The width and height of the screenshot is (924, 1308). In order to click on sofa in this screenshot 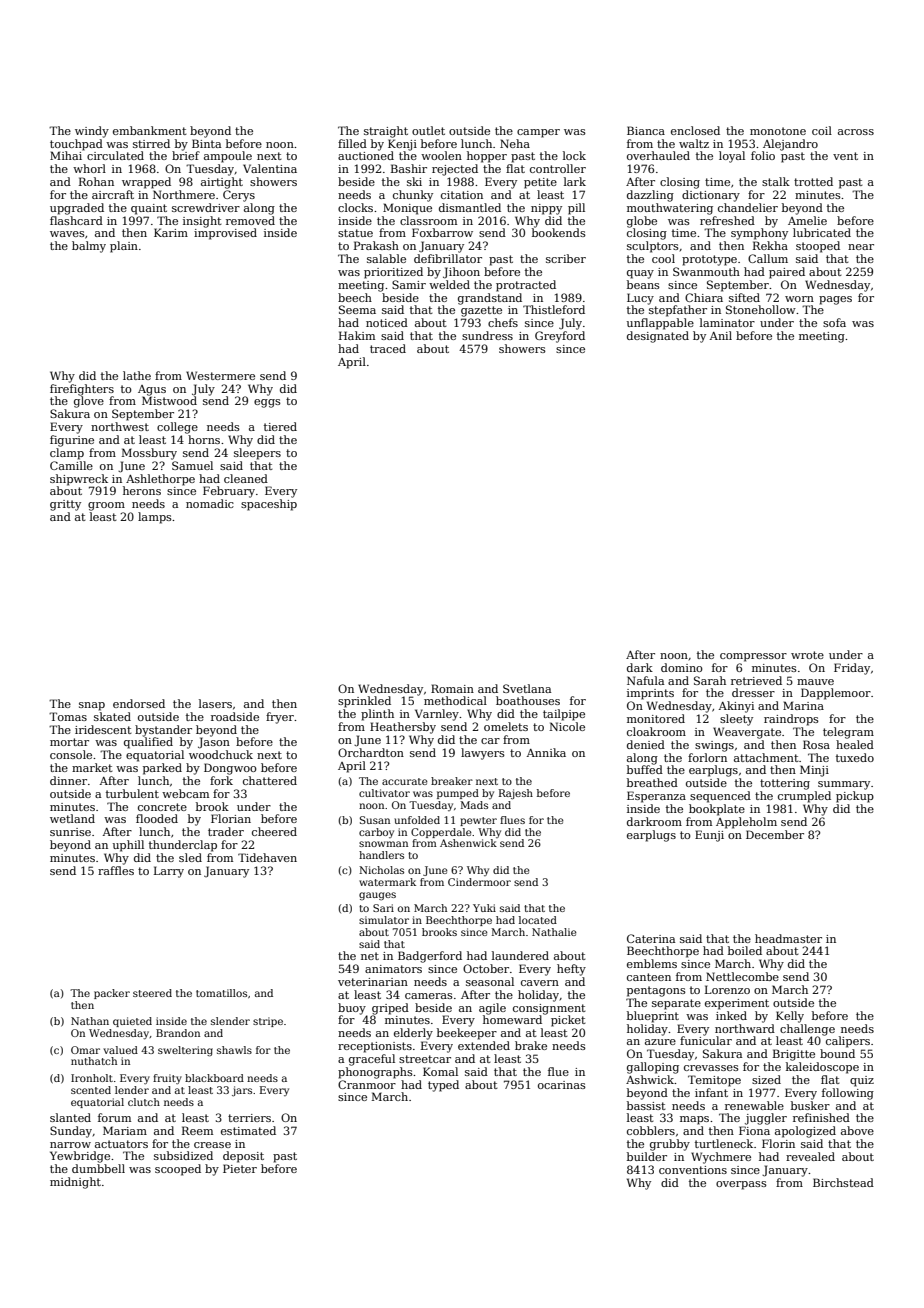, I will do `click(834, 322)`.
